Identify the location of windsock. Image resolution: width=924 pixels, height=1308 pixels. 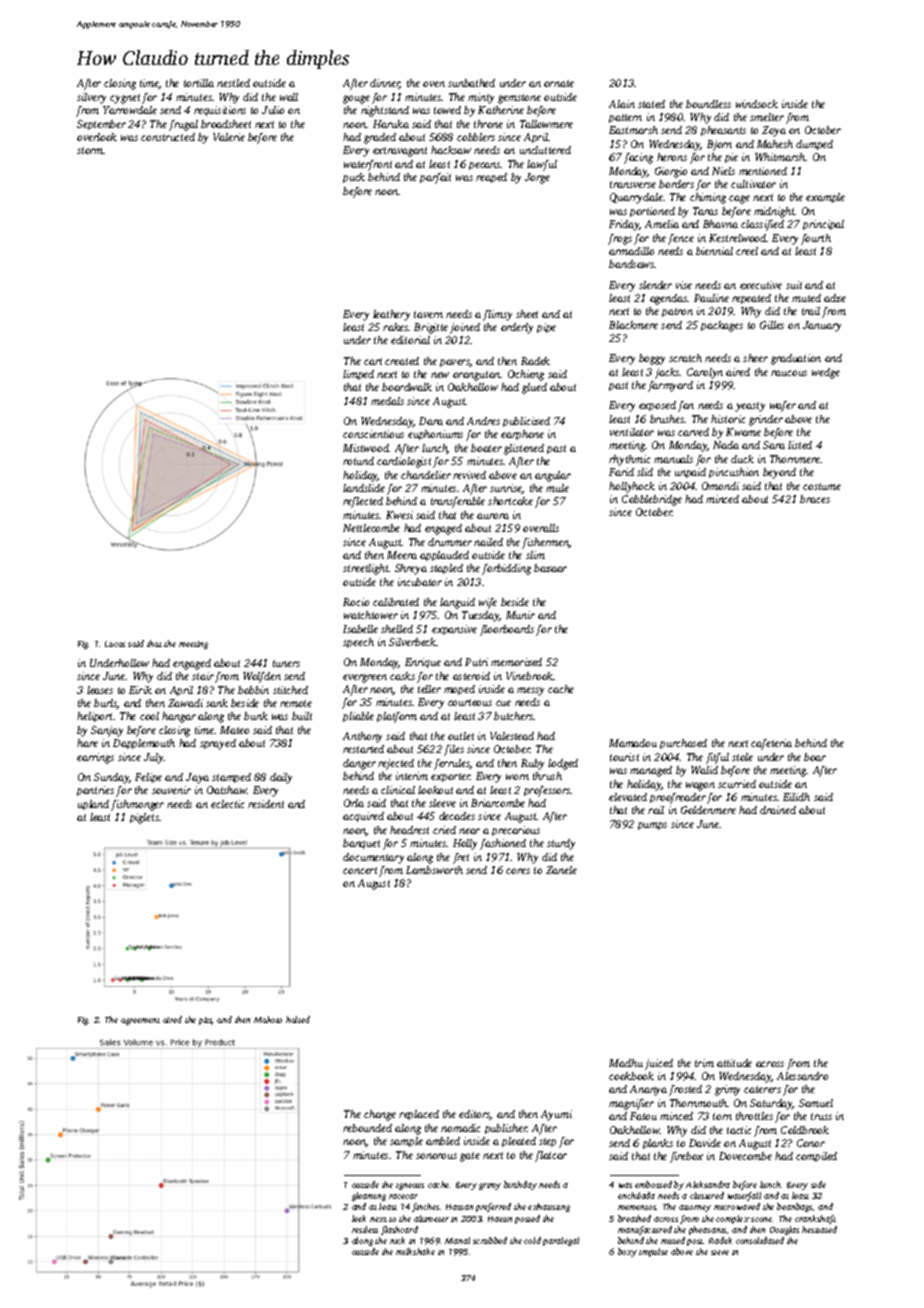
(757, 104).
